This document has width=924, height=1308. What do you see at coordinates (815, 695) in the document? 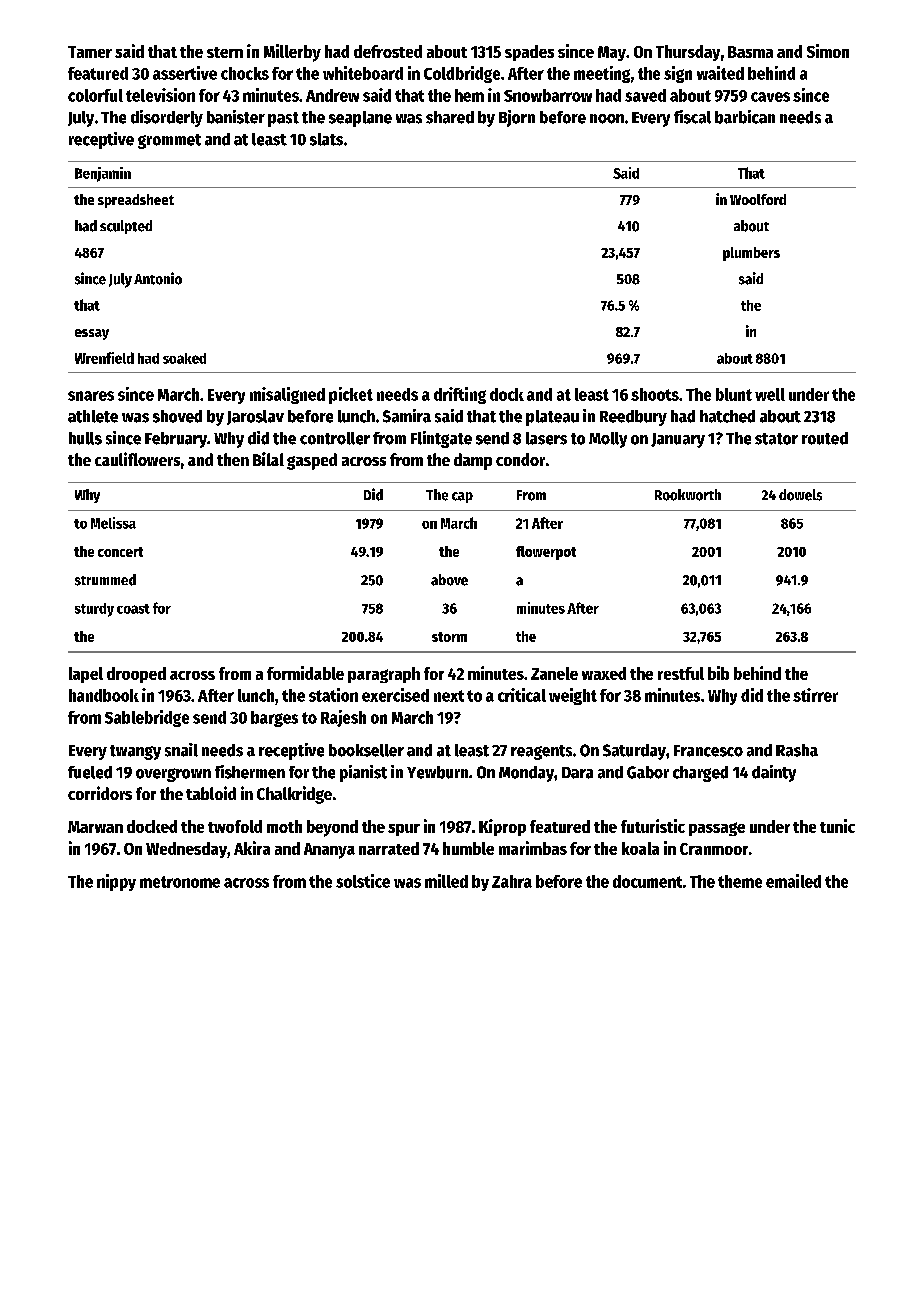
I see `stirrer` at bounding box center [815, 695].
